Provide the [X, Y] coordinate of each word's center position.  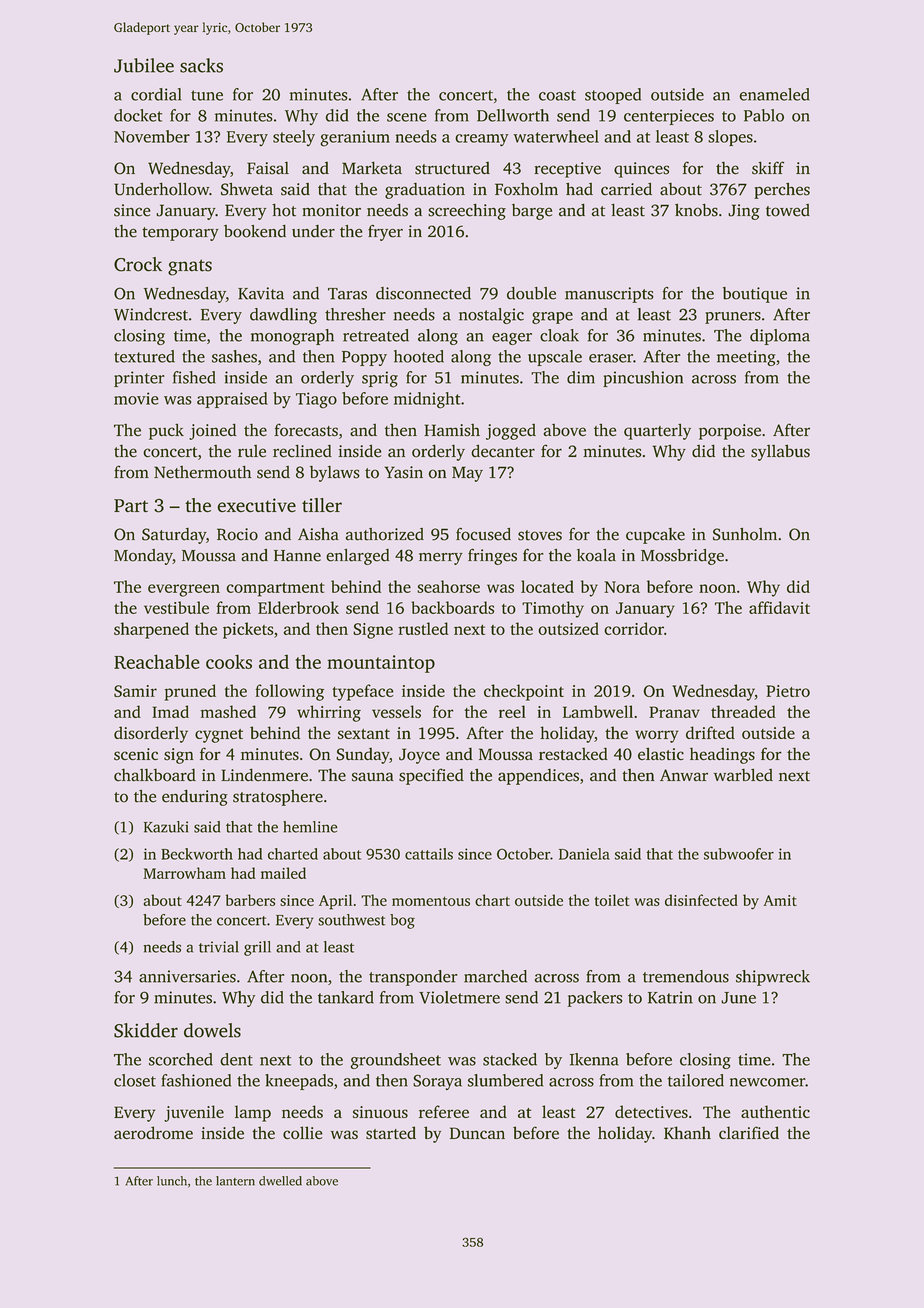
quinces [641, 170]
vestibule [176, 607]
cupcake [655, 536]
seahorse [448, 586]
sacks [201, 65]
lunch [172, 1181]
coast [557, 95]
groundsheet [396, 1061]
